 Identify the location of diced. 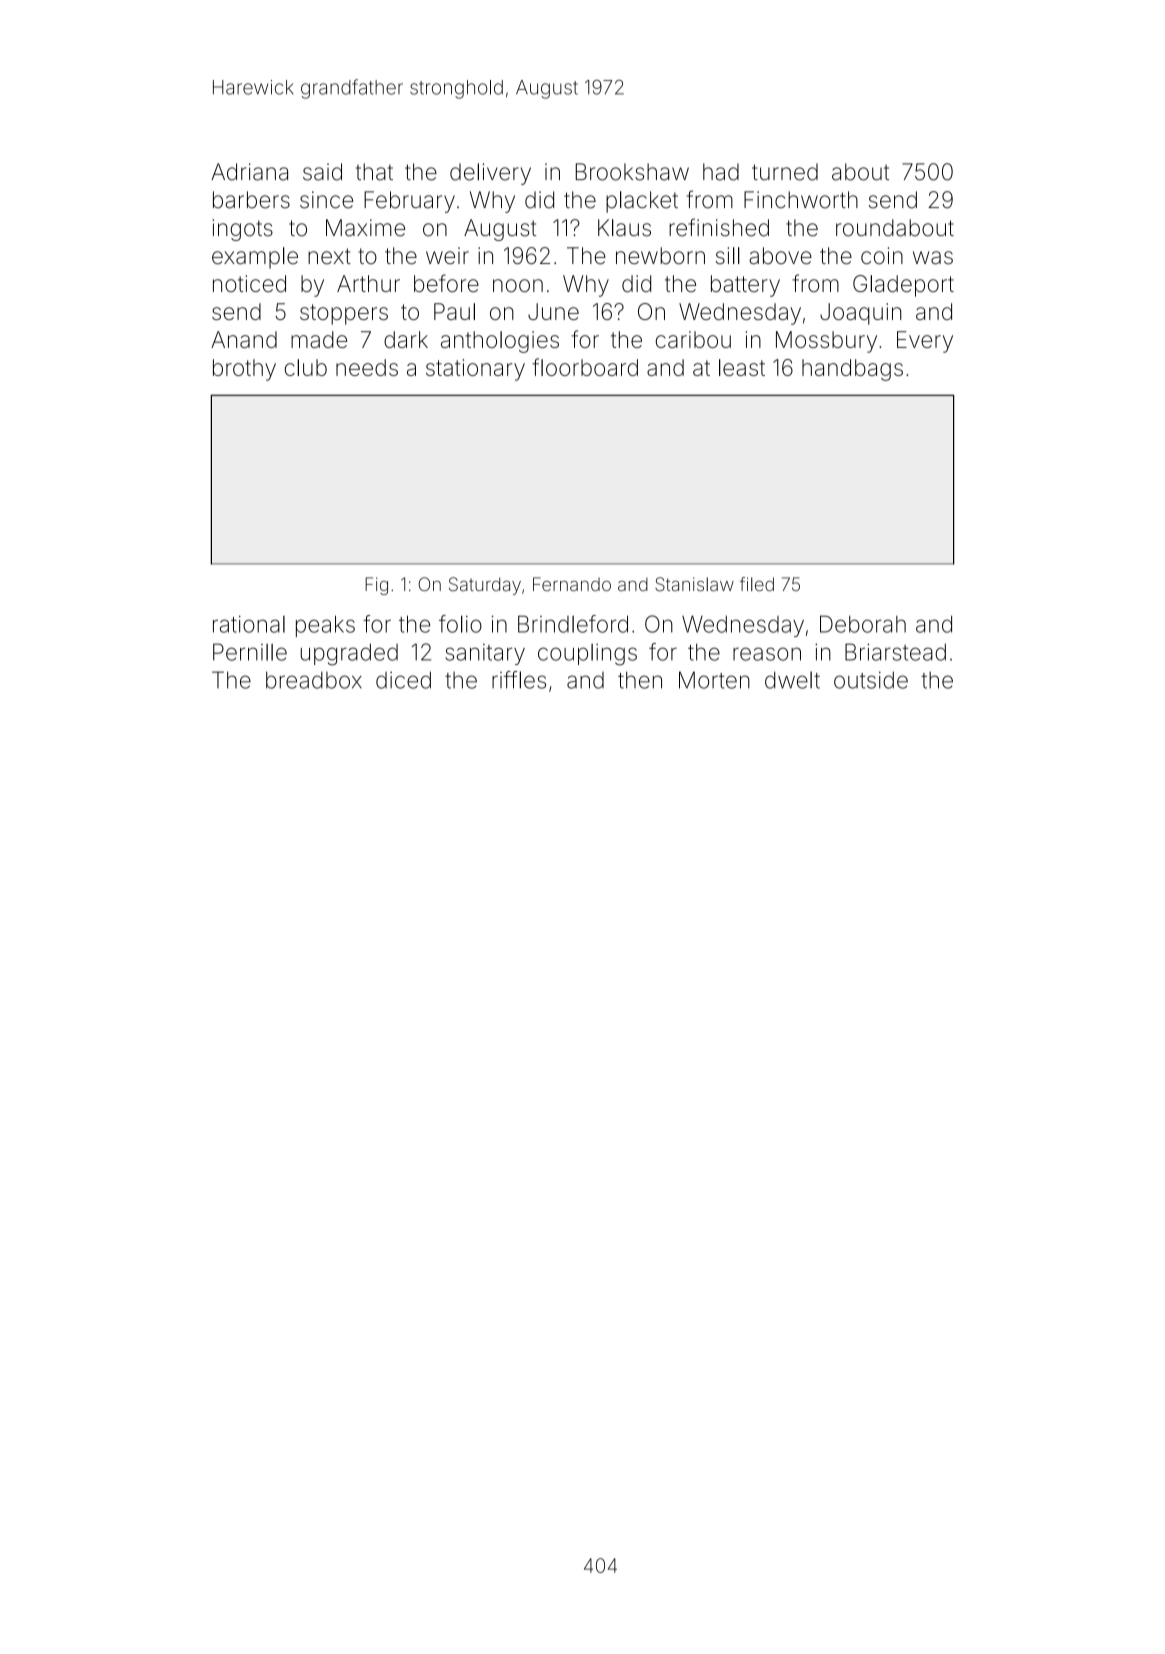
(403, 680).
